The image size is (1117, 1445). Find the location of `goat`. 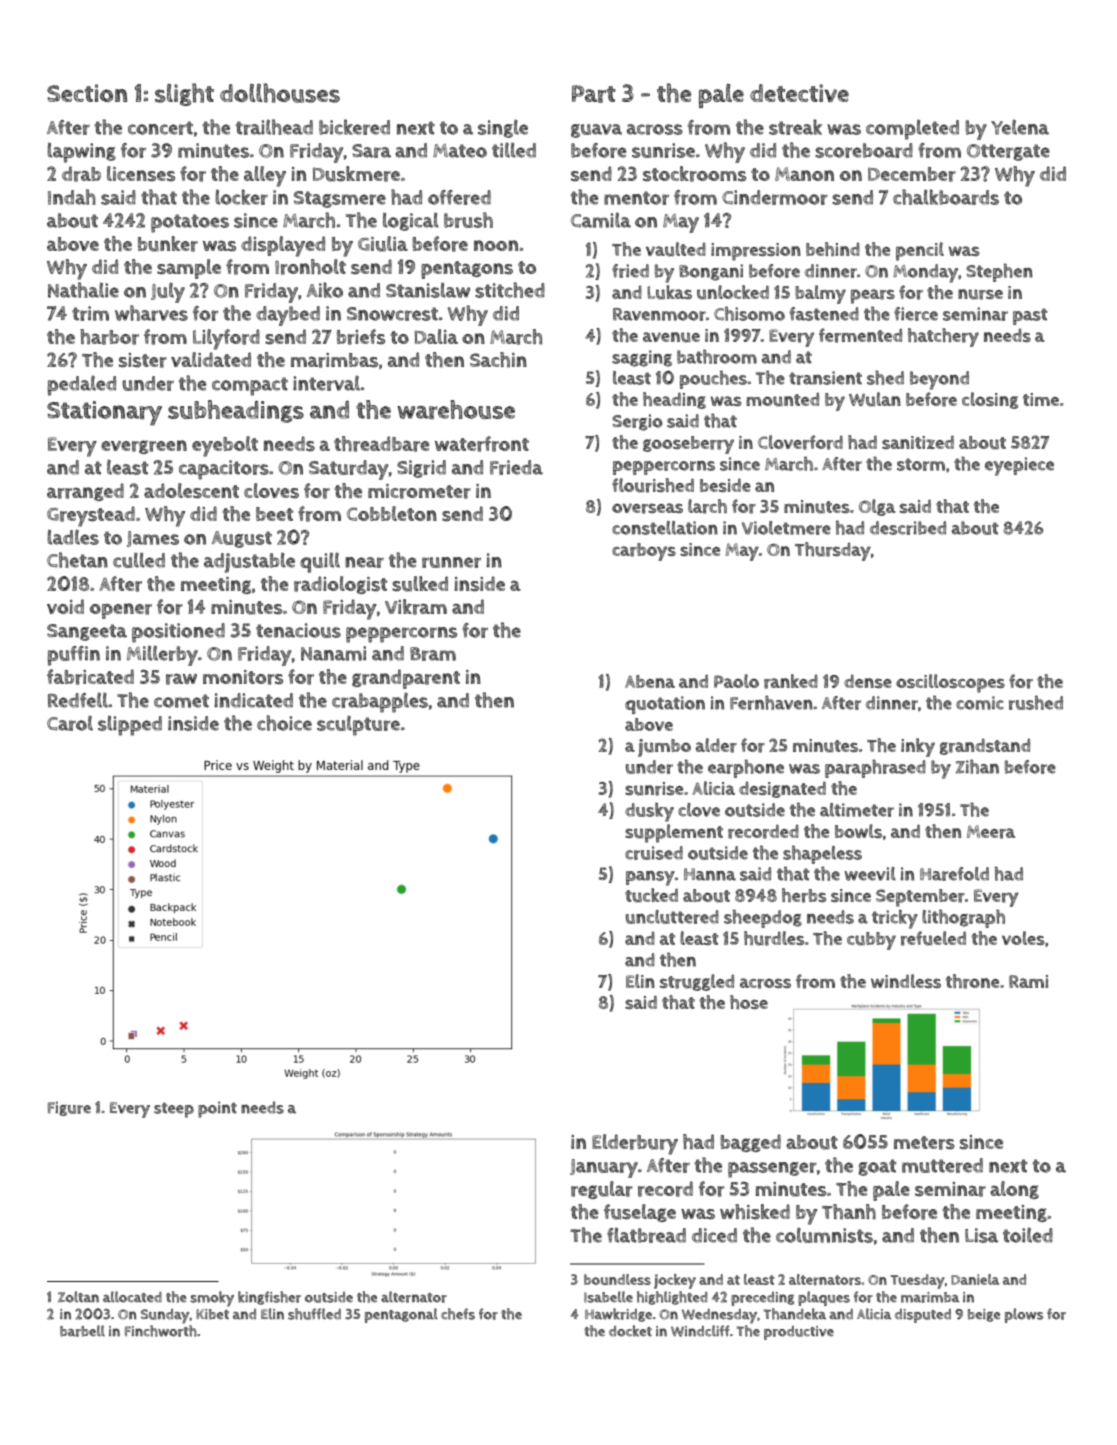

goat is located at coordinates (877, 1167).
